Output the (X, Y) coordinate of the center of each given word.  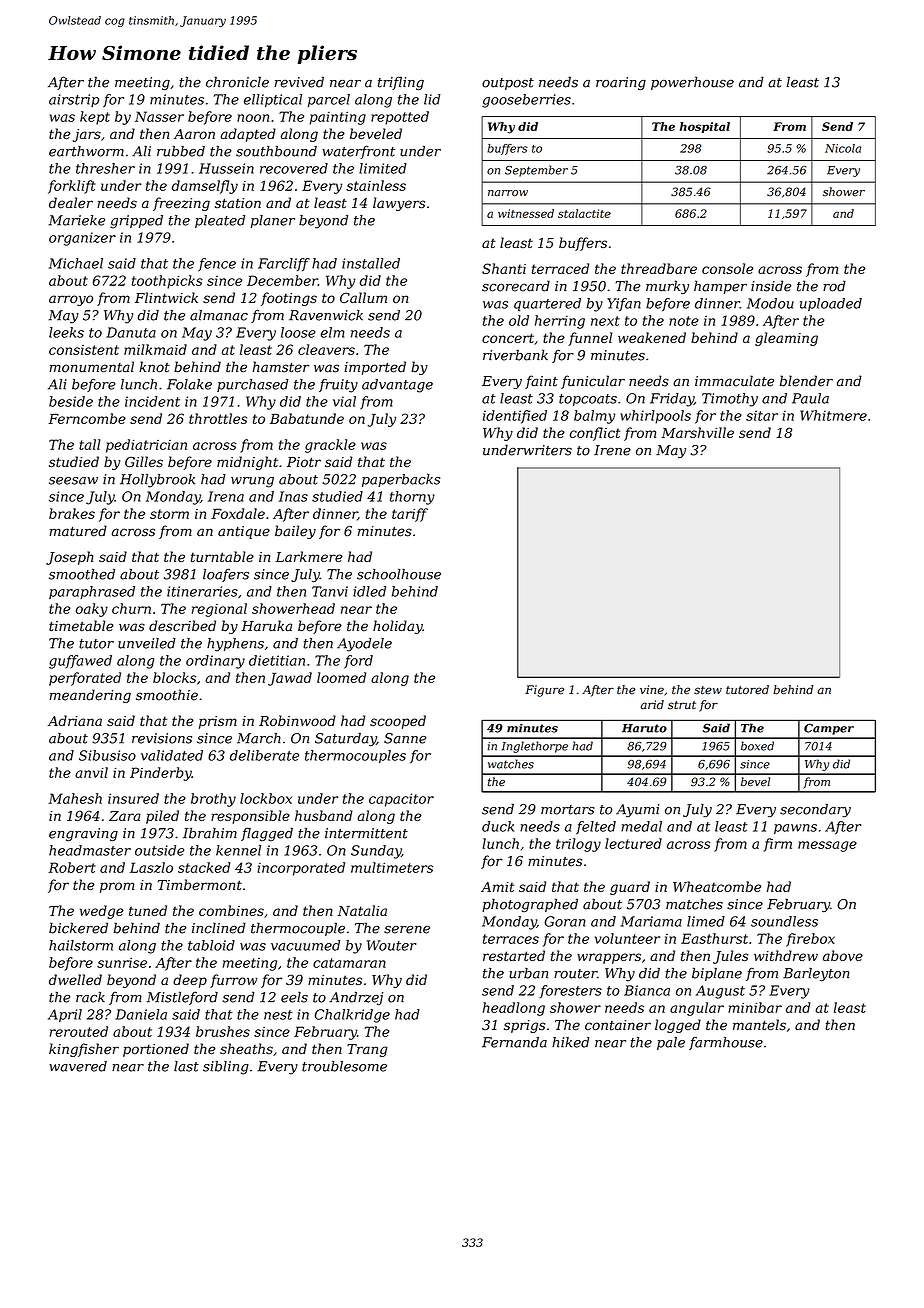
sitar (762, 415)
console (728, 268)
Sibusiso (107, 755)
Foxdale (238, 513)
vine (652, 690)
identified (515, 417)
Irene (612, 450)
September (536, 171)
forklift (72, 187)
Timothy (730, 400)
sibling (226, 1068)
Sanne (405, 738)
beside (71, 401)
